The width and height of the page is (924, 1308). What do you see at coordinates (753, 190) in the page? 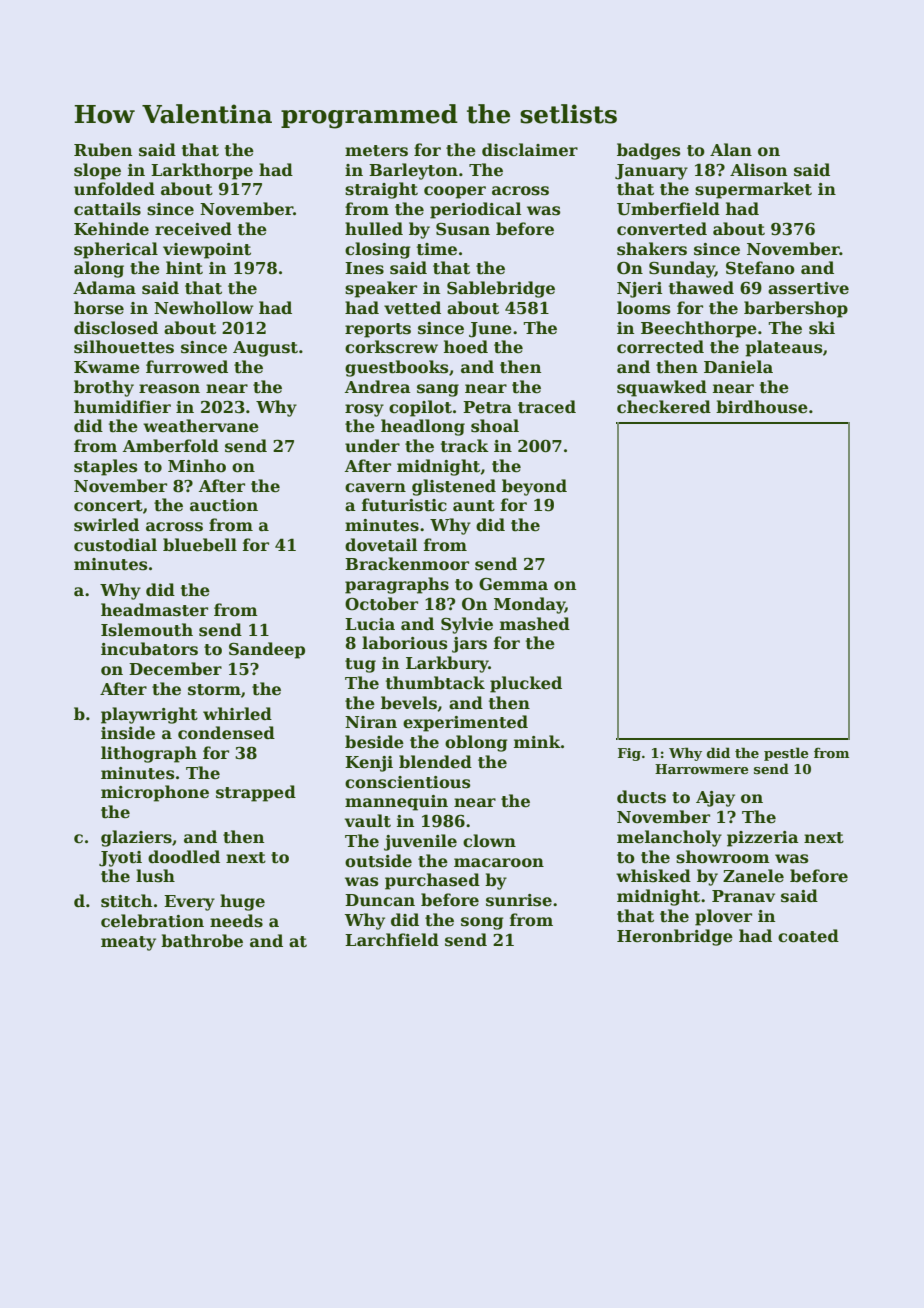
I see `supermarket` at bounding box center [753, 190].
